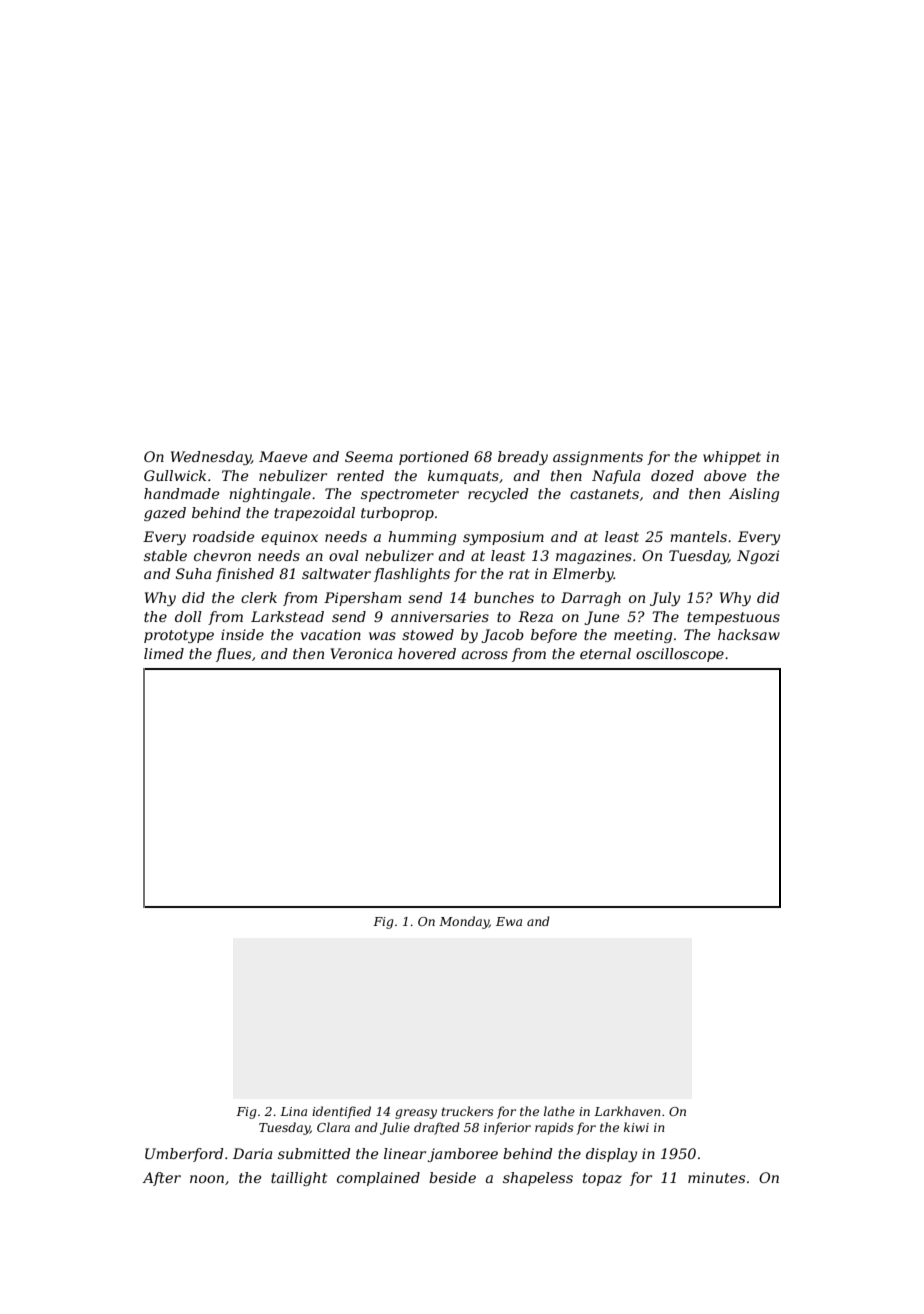  Describe the element at coordinates (467, 1111) in the screenshot. I see `truckers` at that location.
